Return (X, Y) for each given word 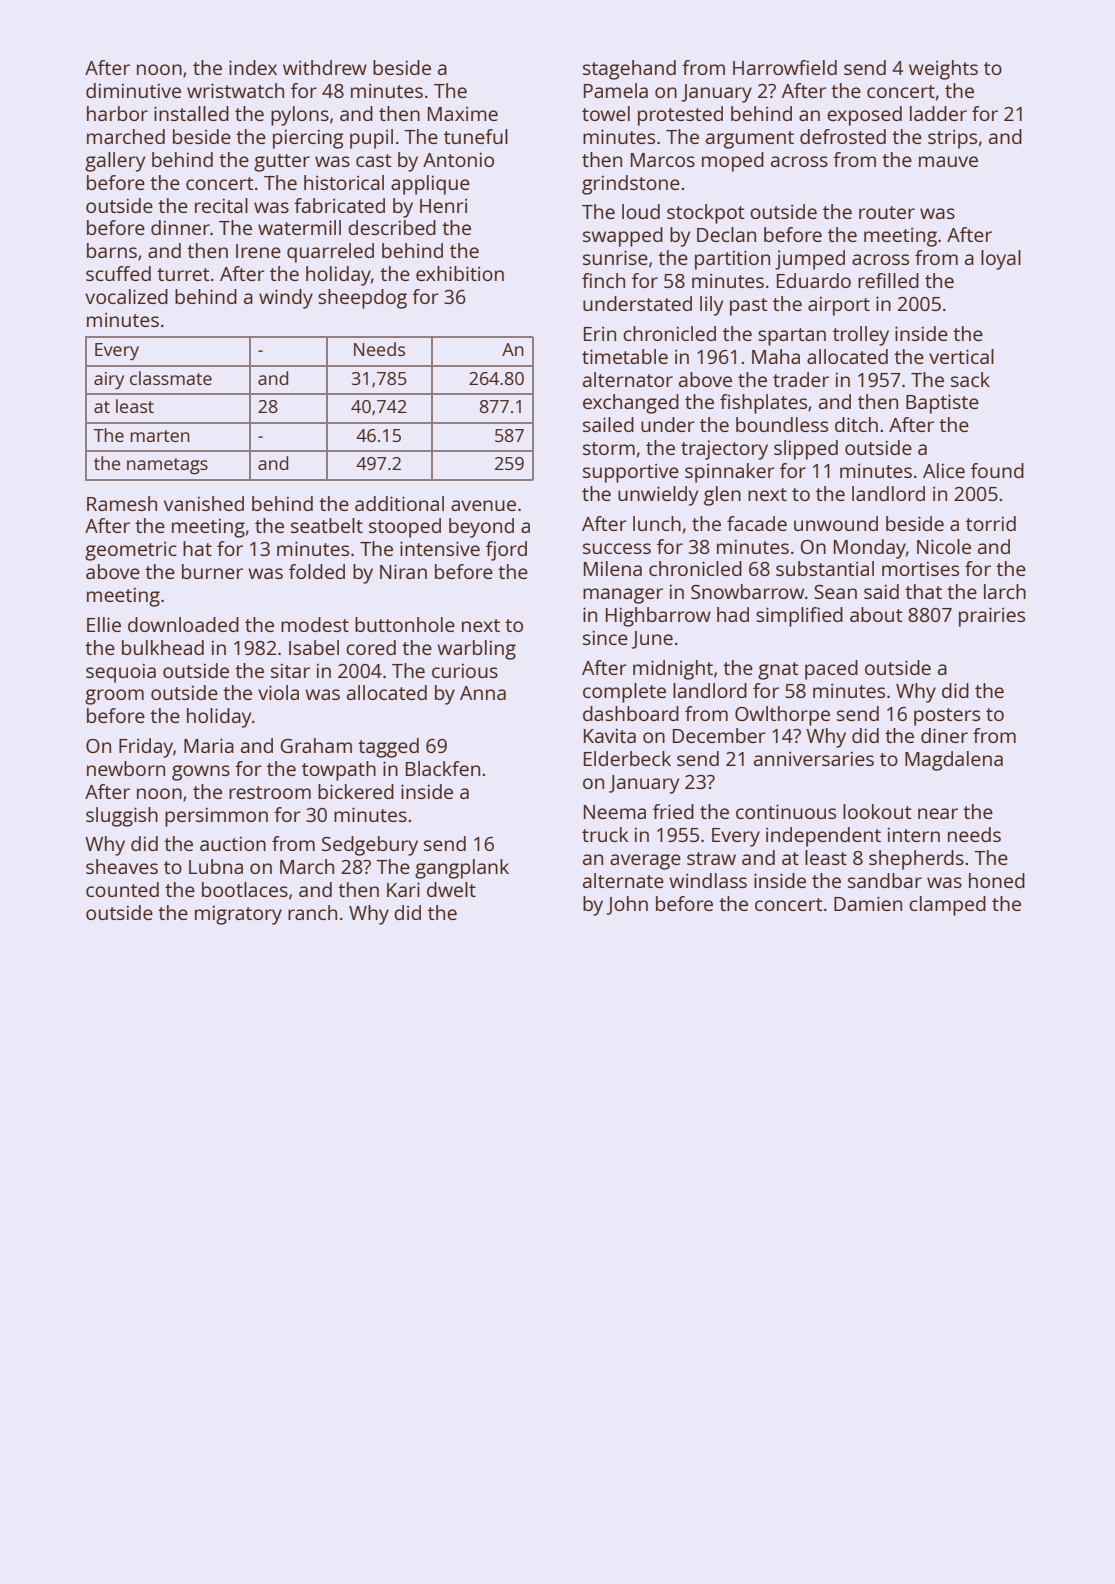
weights (943, 70)
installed (191, 113)
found (997, 470)
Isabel (314, 647)
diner (944, 735)
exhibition (460, 273)
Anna (483, 693)
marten (160, 436)
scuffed (118, 273)
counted (122, 889)
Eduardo (814, 280)
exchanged (631, 404)
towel (606, 113)
